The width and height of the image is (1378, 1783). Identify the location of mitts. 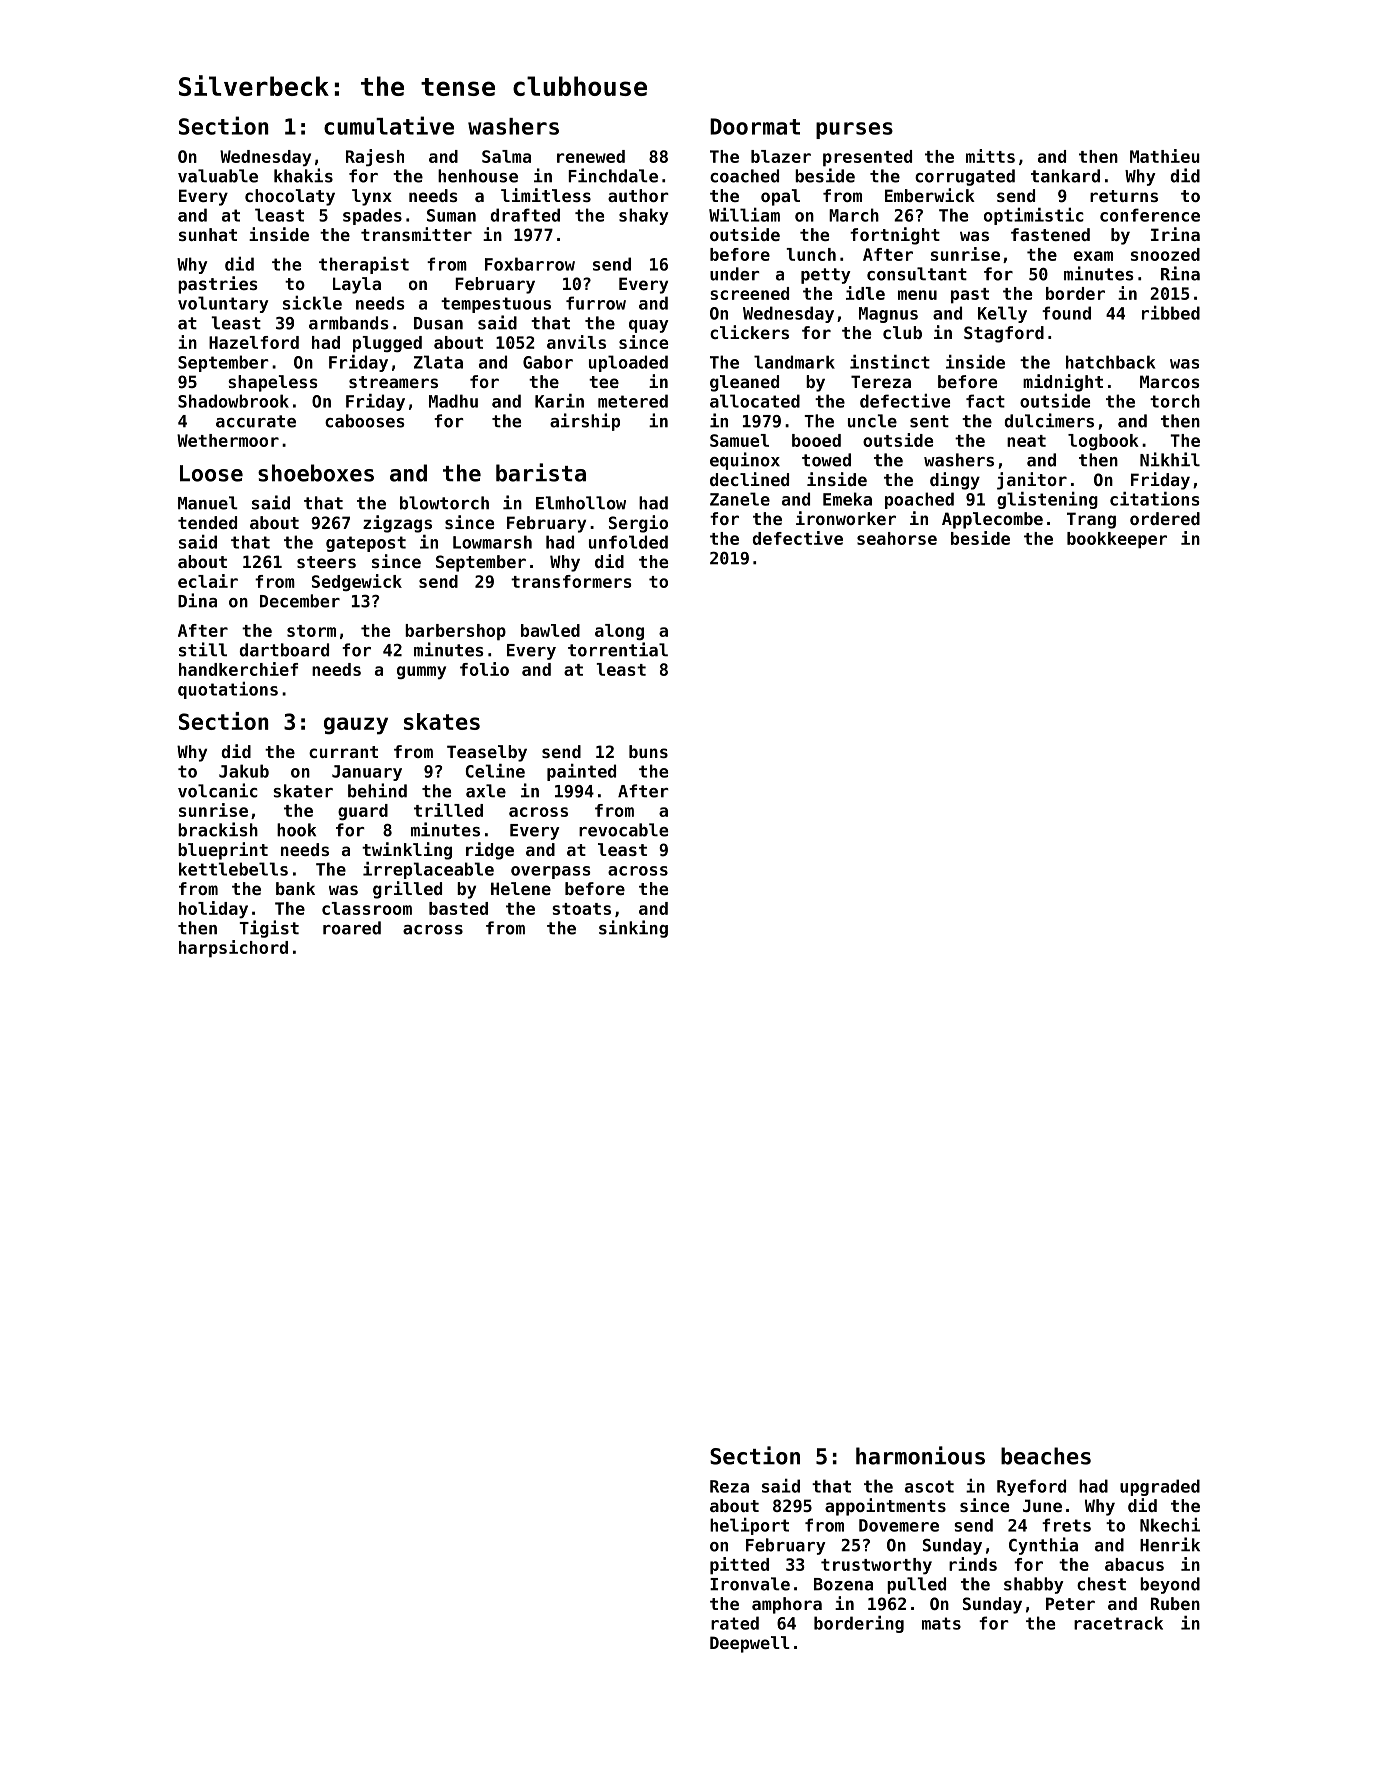
(990, 156).
